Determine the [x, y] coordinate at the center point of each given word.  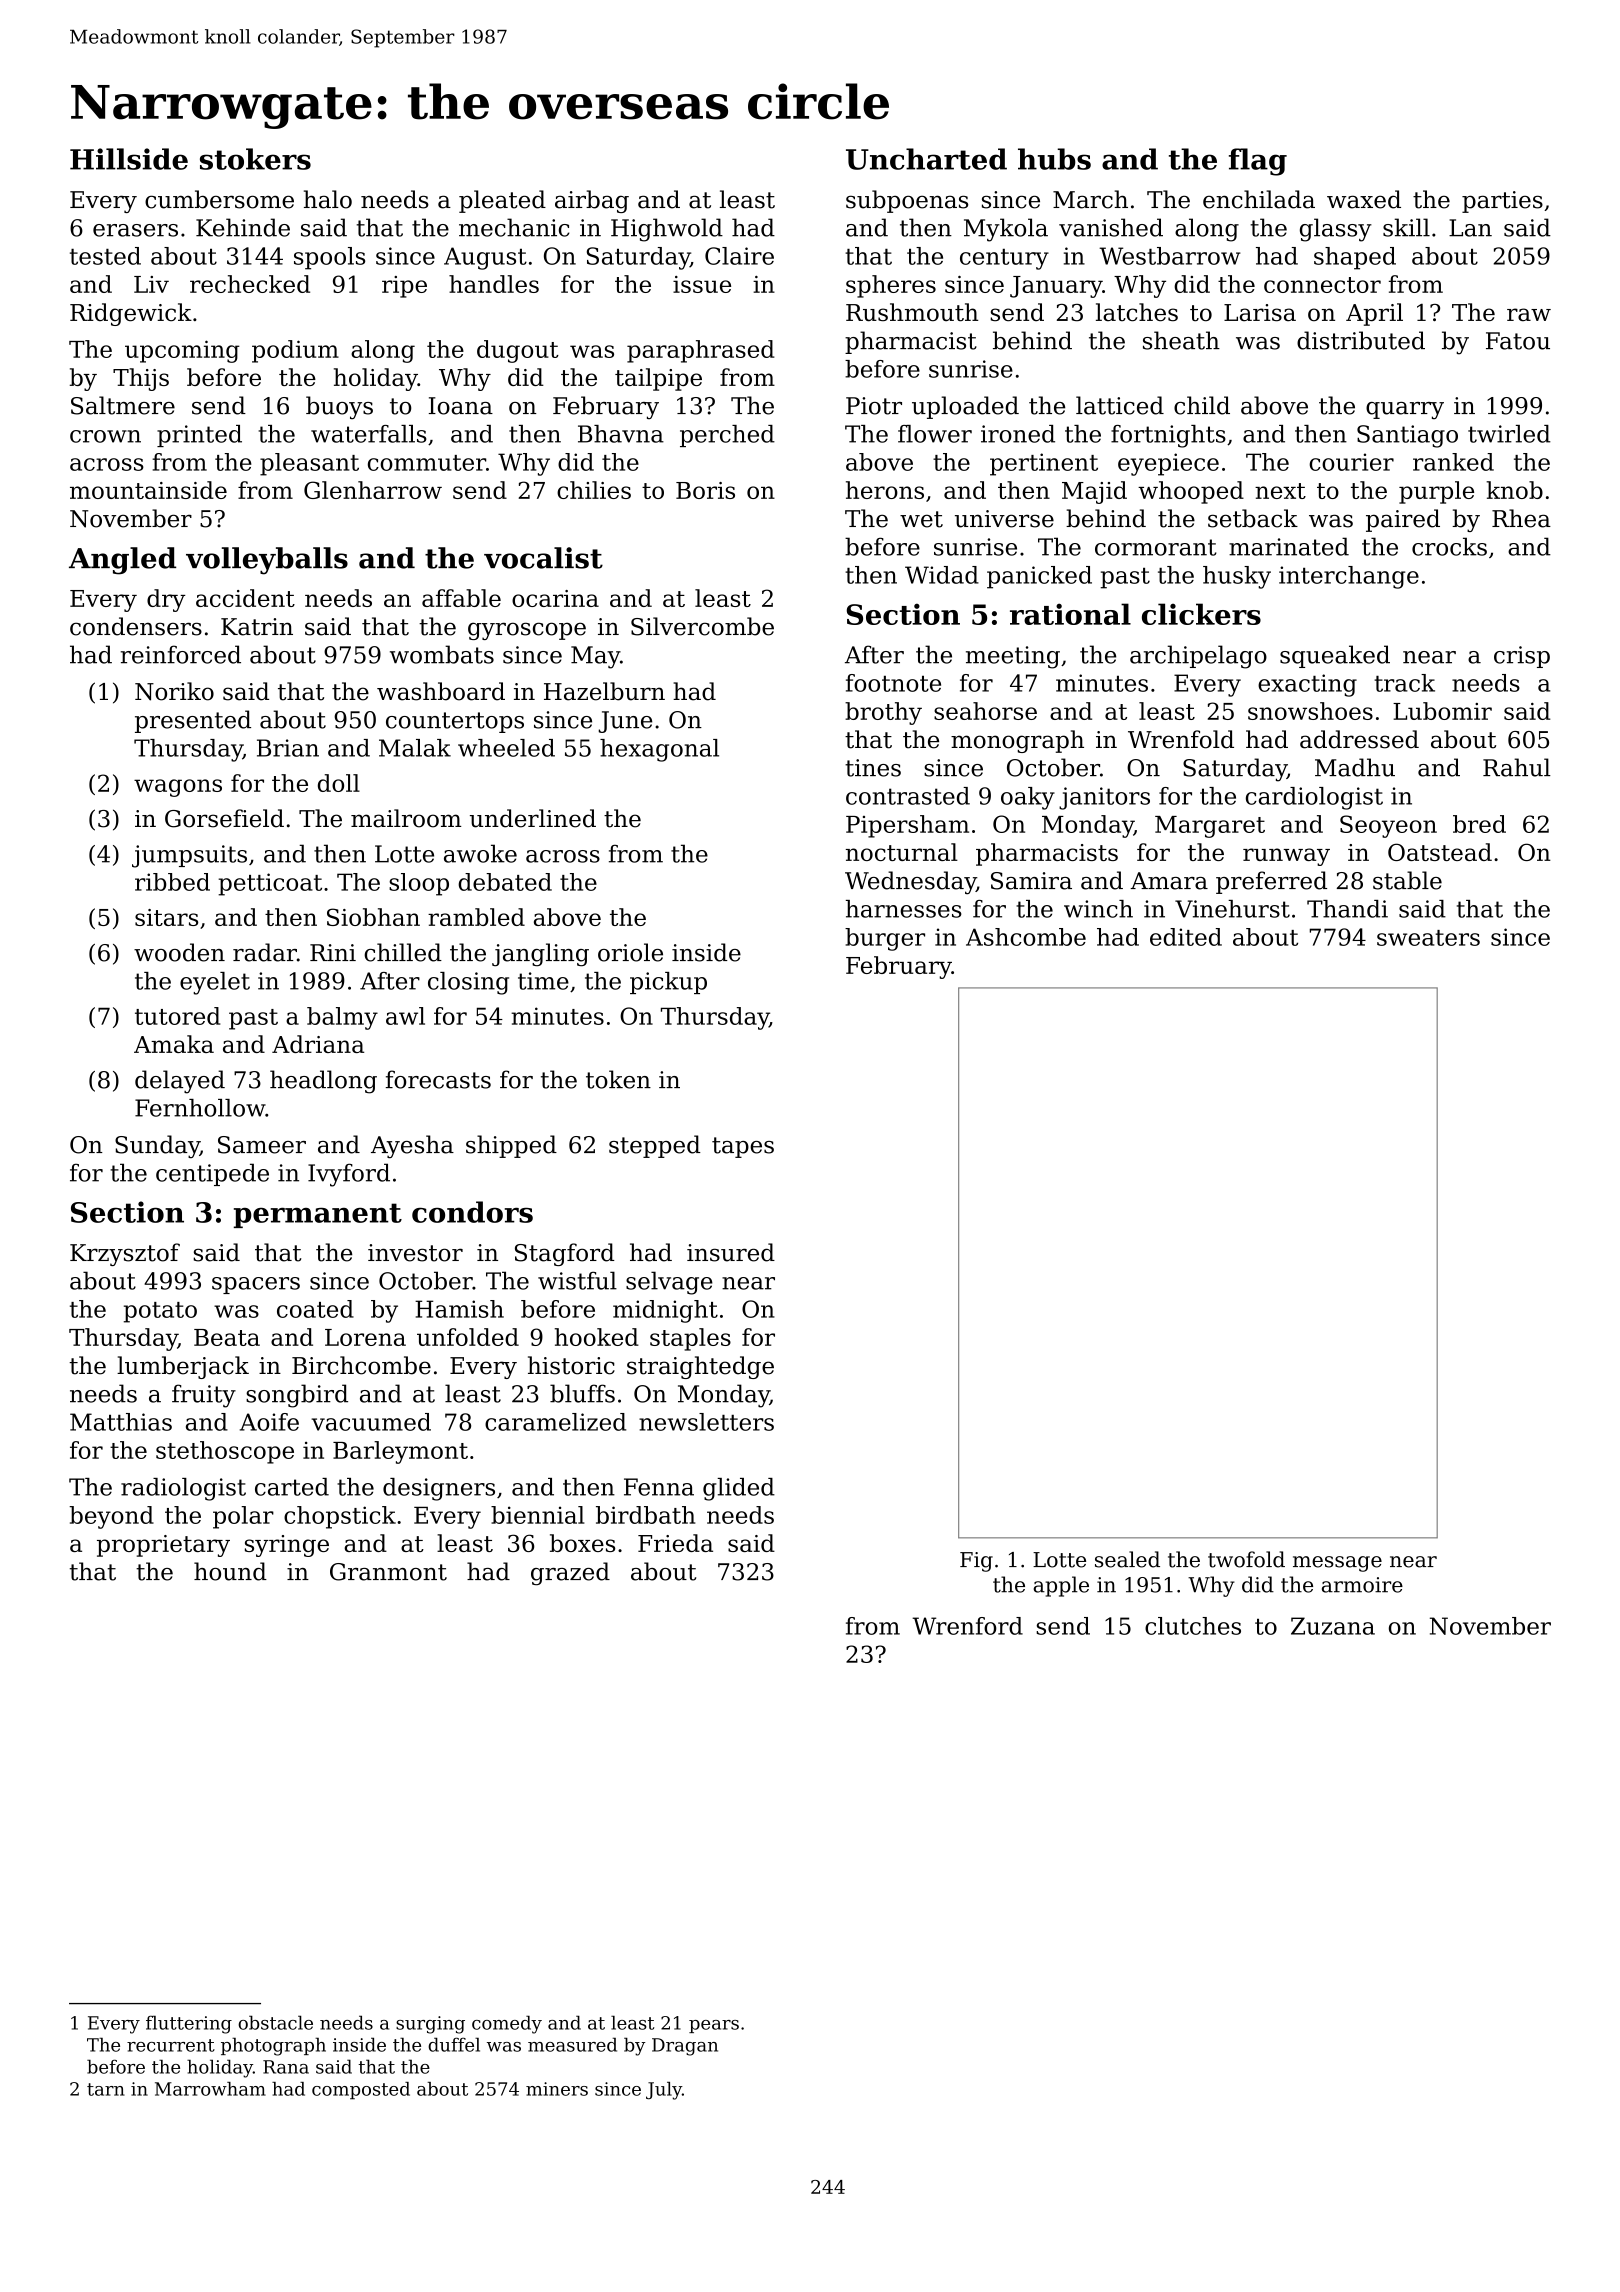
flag [1258, 162]
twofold [1246, 1559]
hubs [1054, 159]
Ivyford [349, 1175]
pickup [668, 983]
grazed [570, 1574]
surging [430, 2025]
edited [1186, 937]
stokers [255, 159]
